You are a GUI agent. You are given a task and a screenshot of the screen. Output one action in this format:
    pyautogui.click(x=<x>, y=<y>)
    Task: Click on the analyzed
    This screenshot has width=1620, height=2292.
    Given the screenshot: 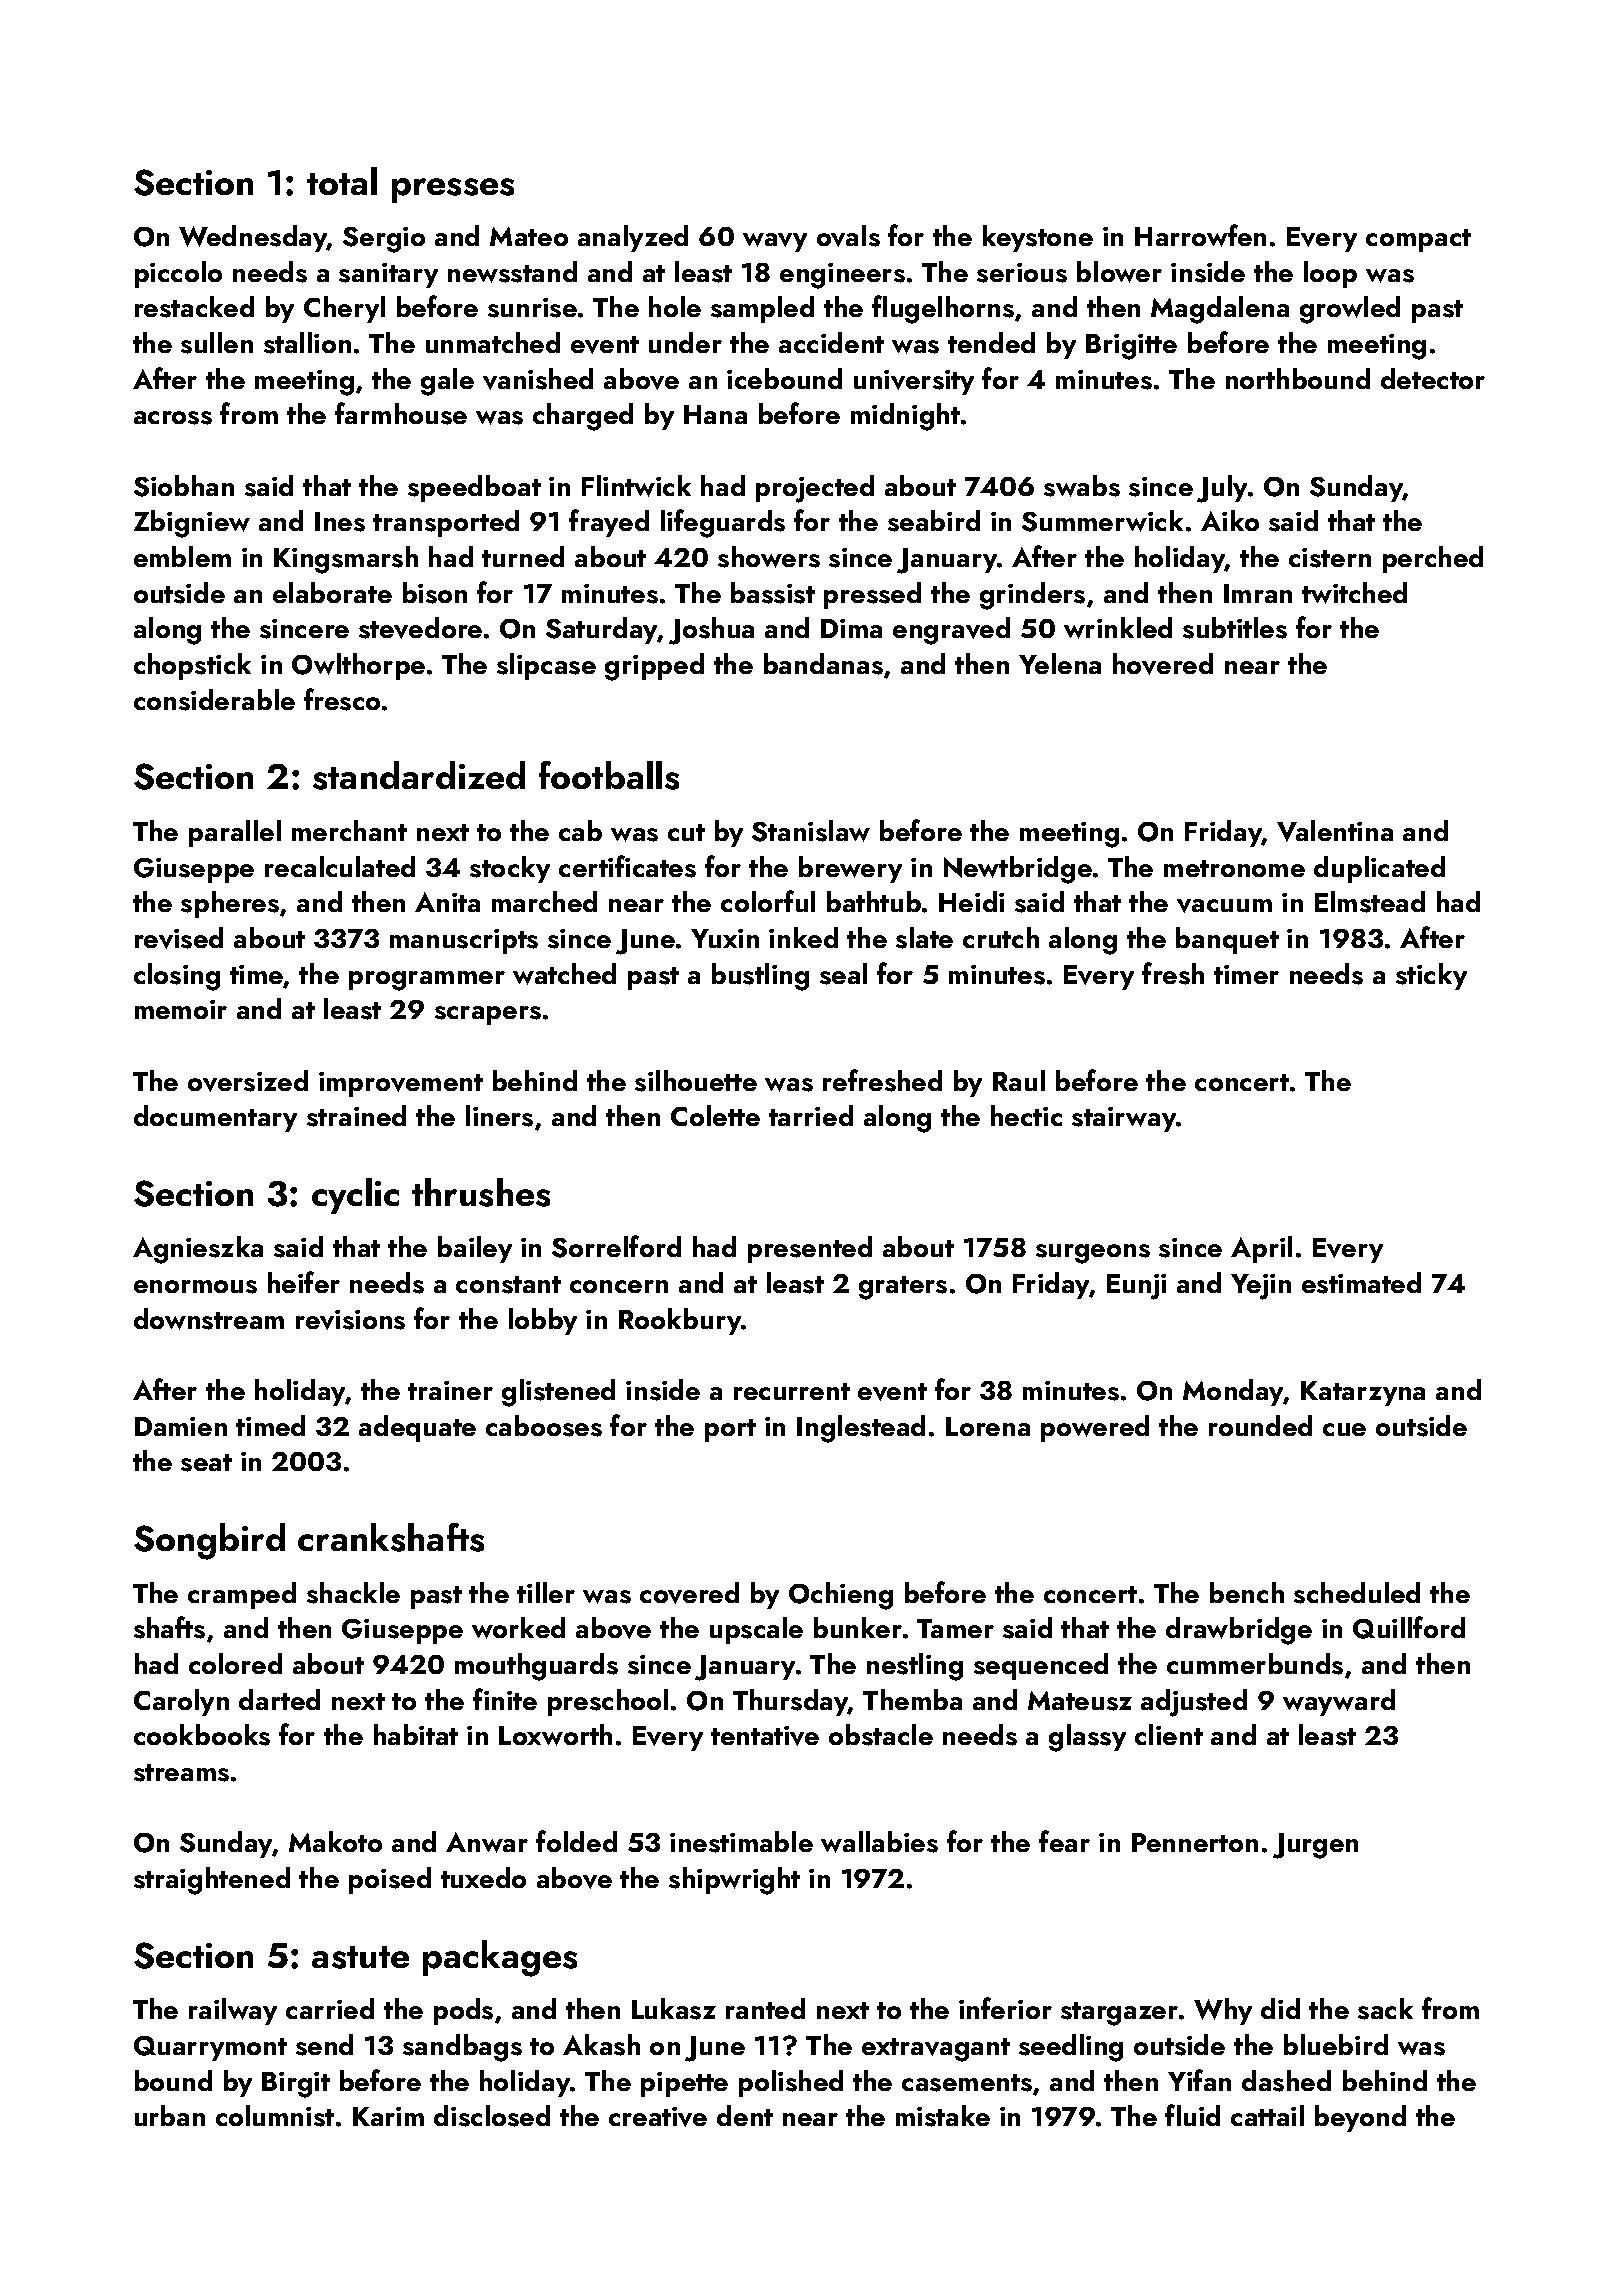 What is the action you would take?
    pyautogui.click(x=633, y=238)
